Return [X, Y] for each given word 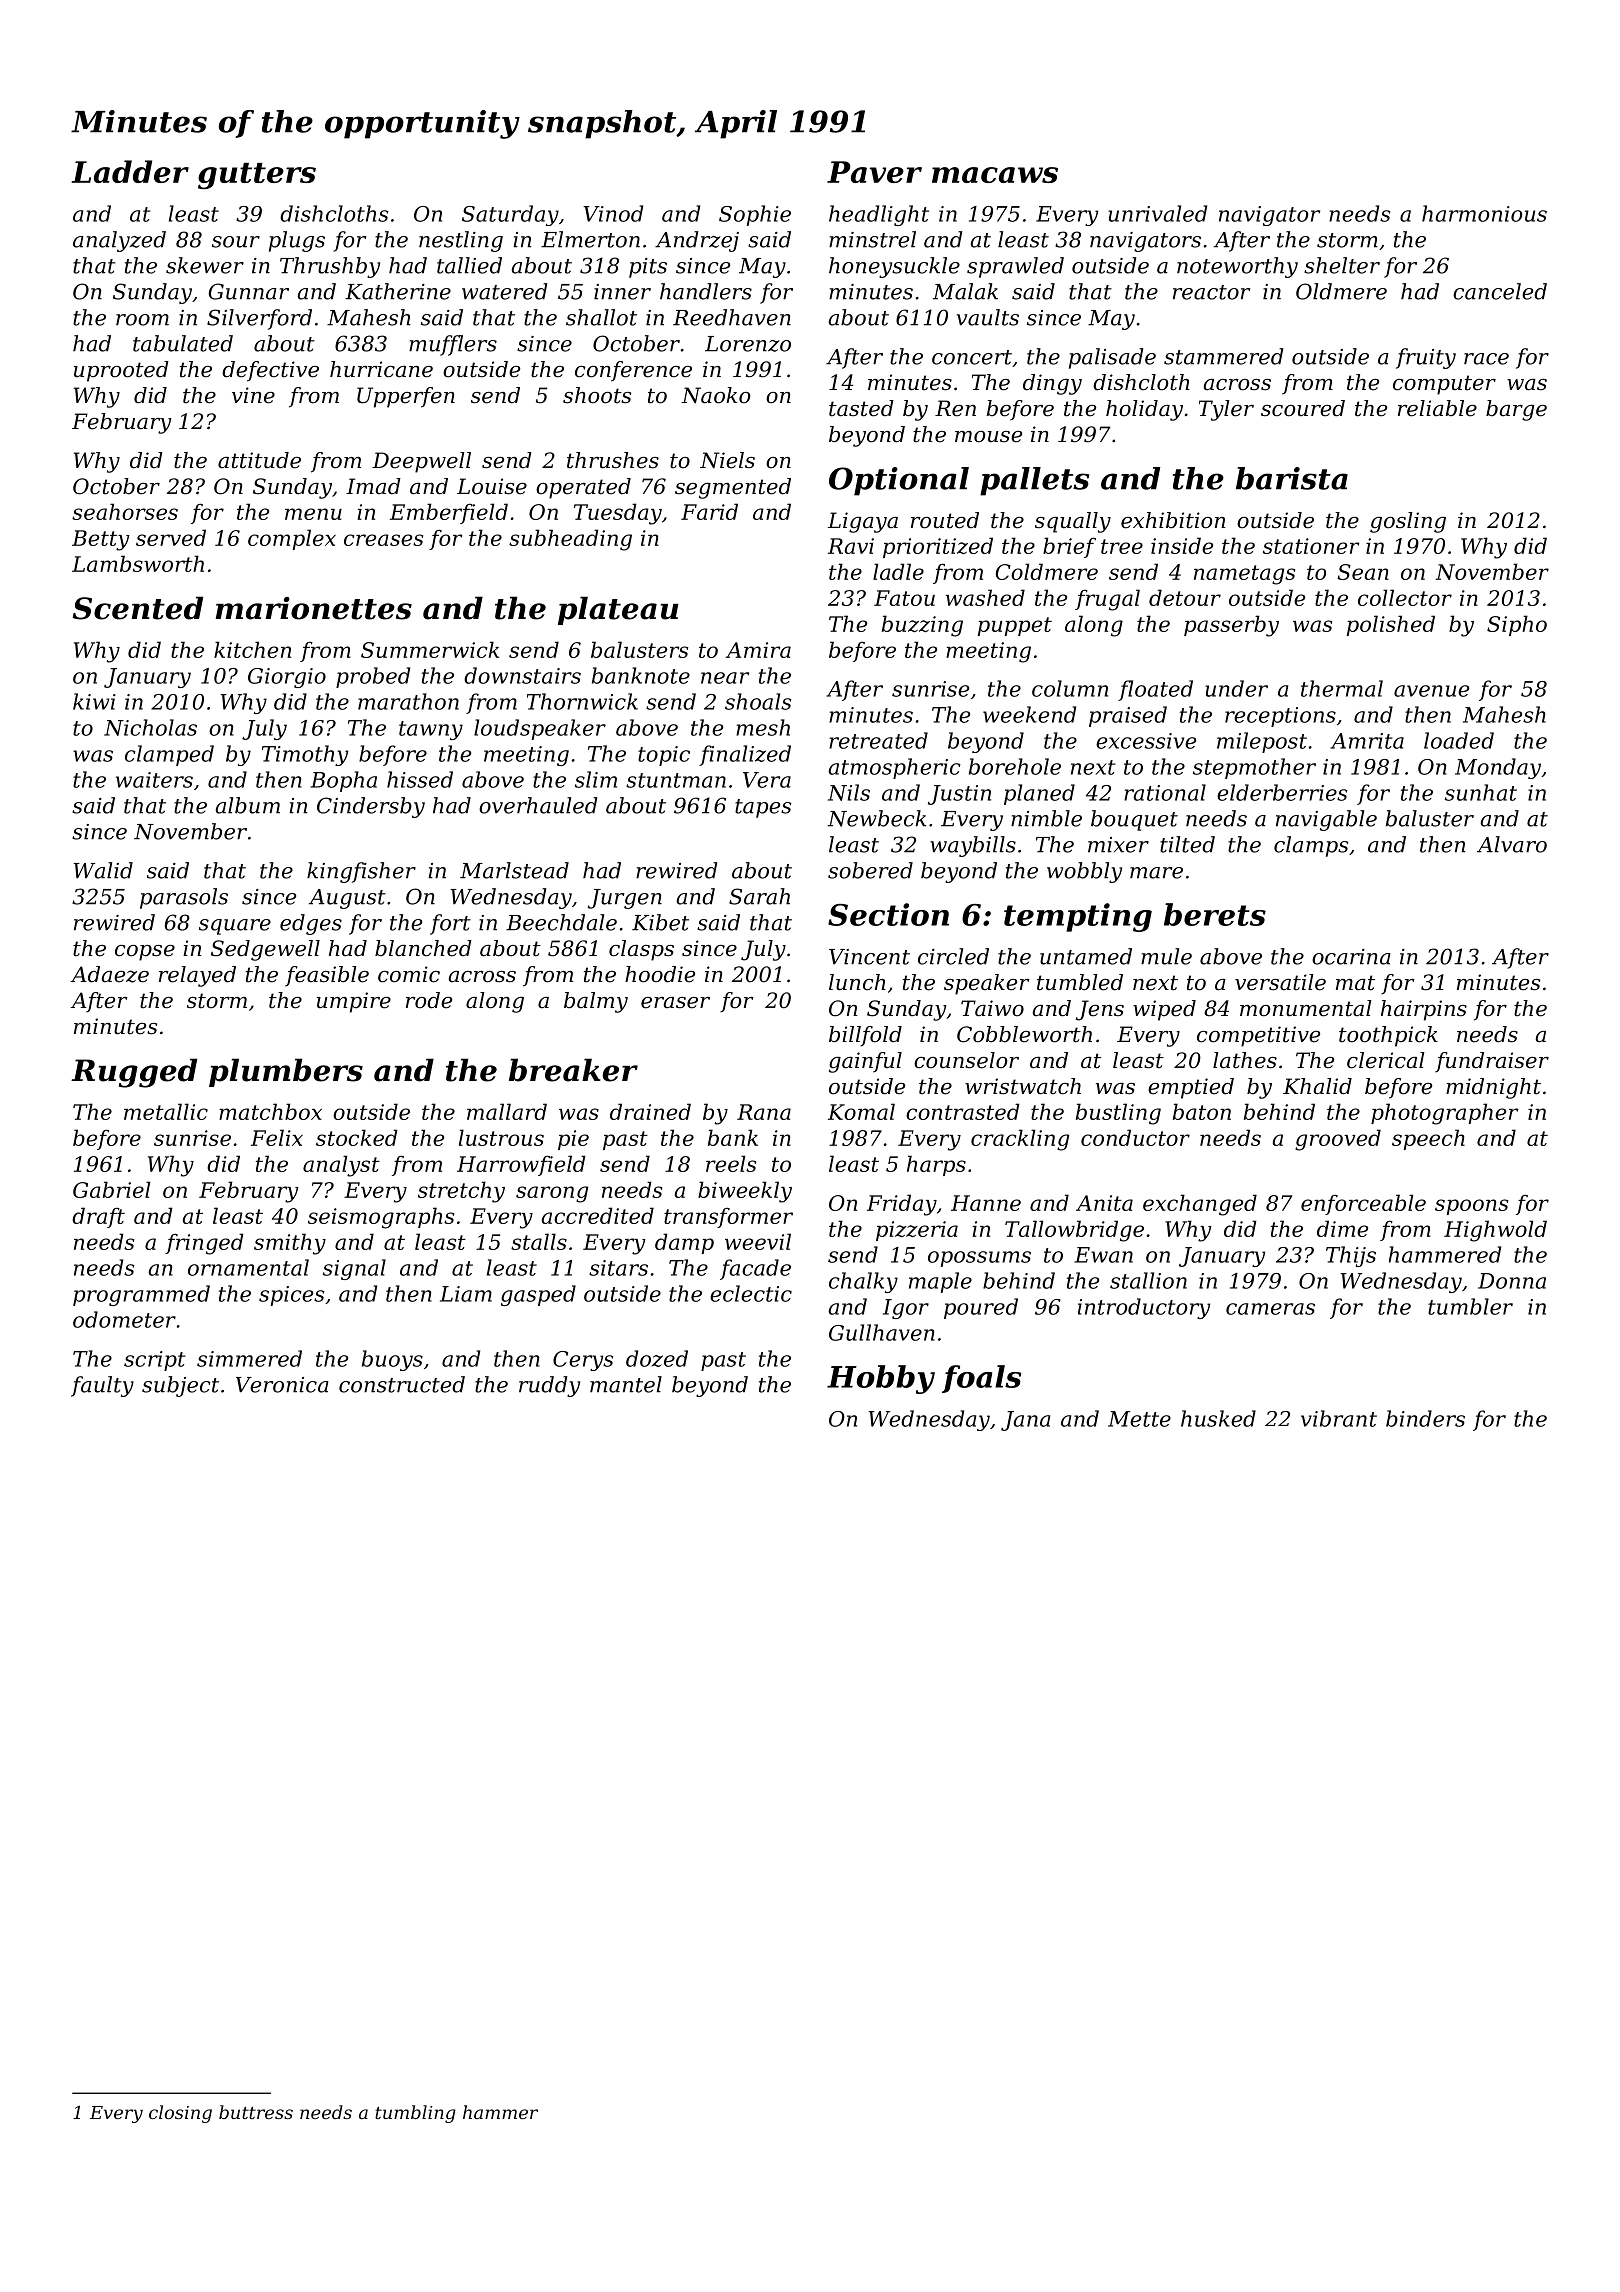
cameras [1270, 1309]
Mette [1139, 1419]
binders [1425, 1418]
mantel [626, 1384]
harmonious [1484, 213]
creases [383, 540]
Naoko [715, 395]
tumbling [415, 2114]
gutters [257, 176]
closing [180, 2114]
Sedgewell [265, 950]
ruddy [549, 1386]
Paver [874, 172]
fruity [1426, 358]
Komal [861, 1111]
